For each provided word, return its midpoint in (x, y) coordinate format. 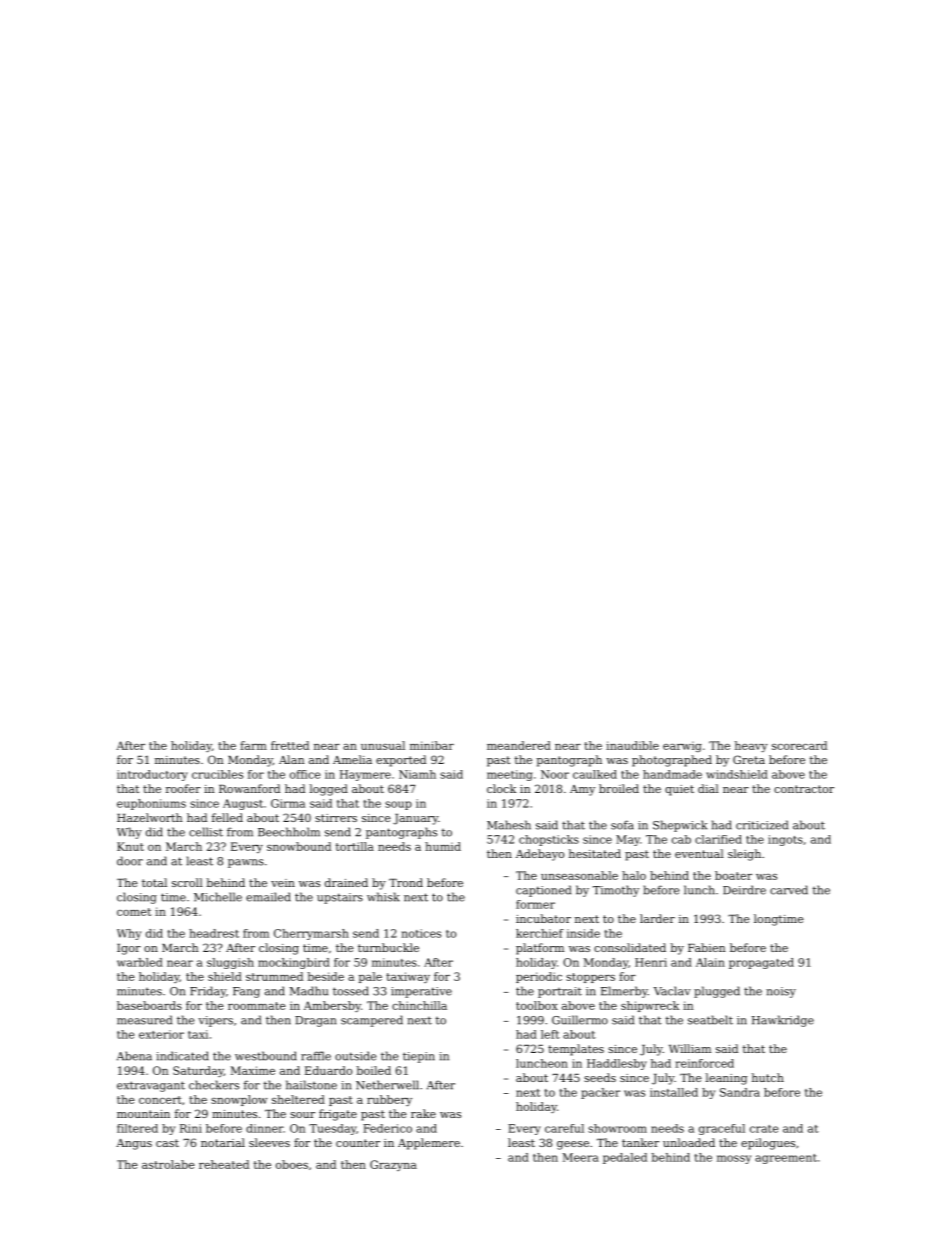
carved (789, 890)
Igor (129, 949)
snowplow (239, 1100)
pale (370, 977)
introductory (152, 775)
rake (423, 1113)
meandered (519, 745)
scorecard (799, 745)
